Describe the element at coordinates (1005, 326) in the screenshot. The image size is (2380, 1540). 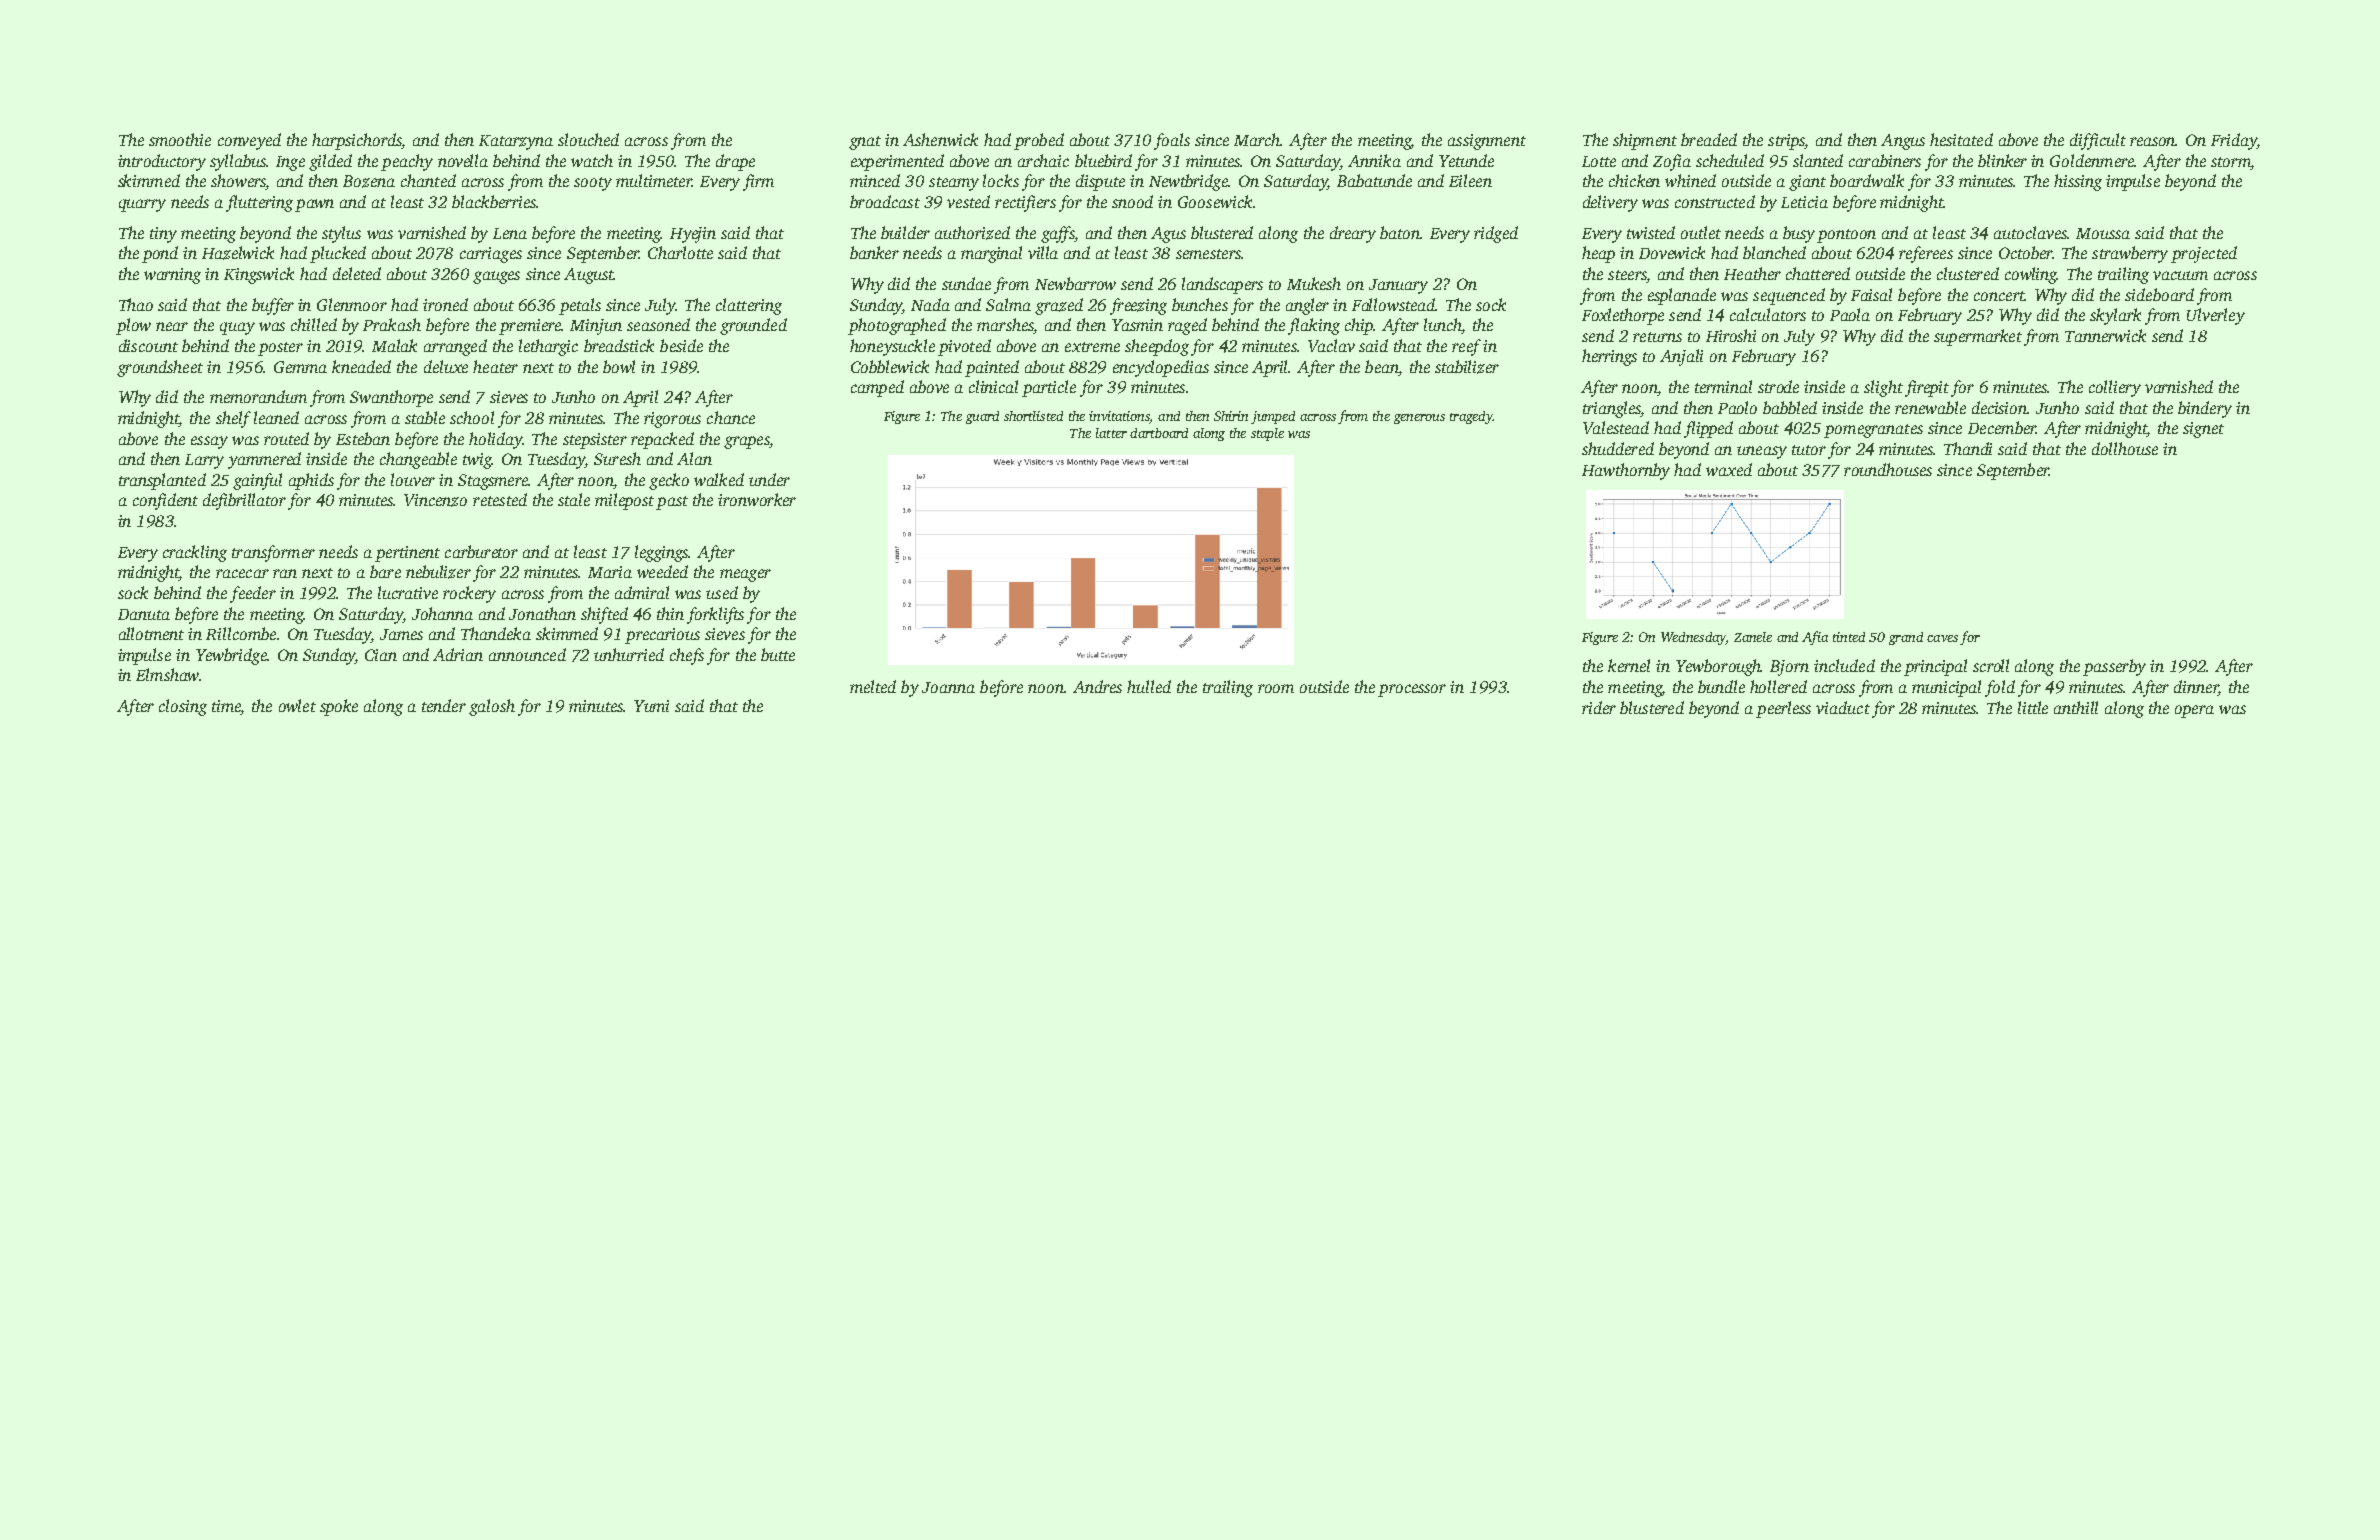
I see `marshes` at that location.
